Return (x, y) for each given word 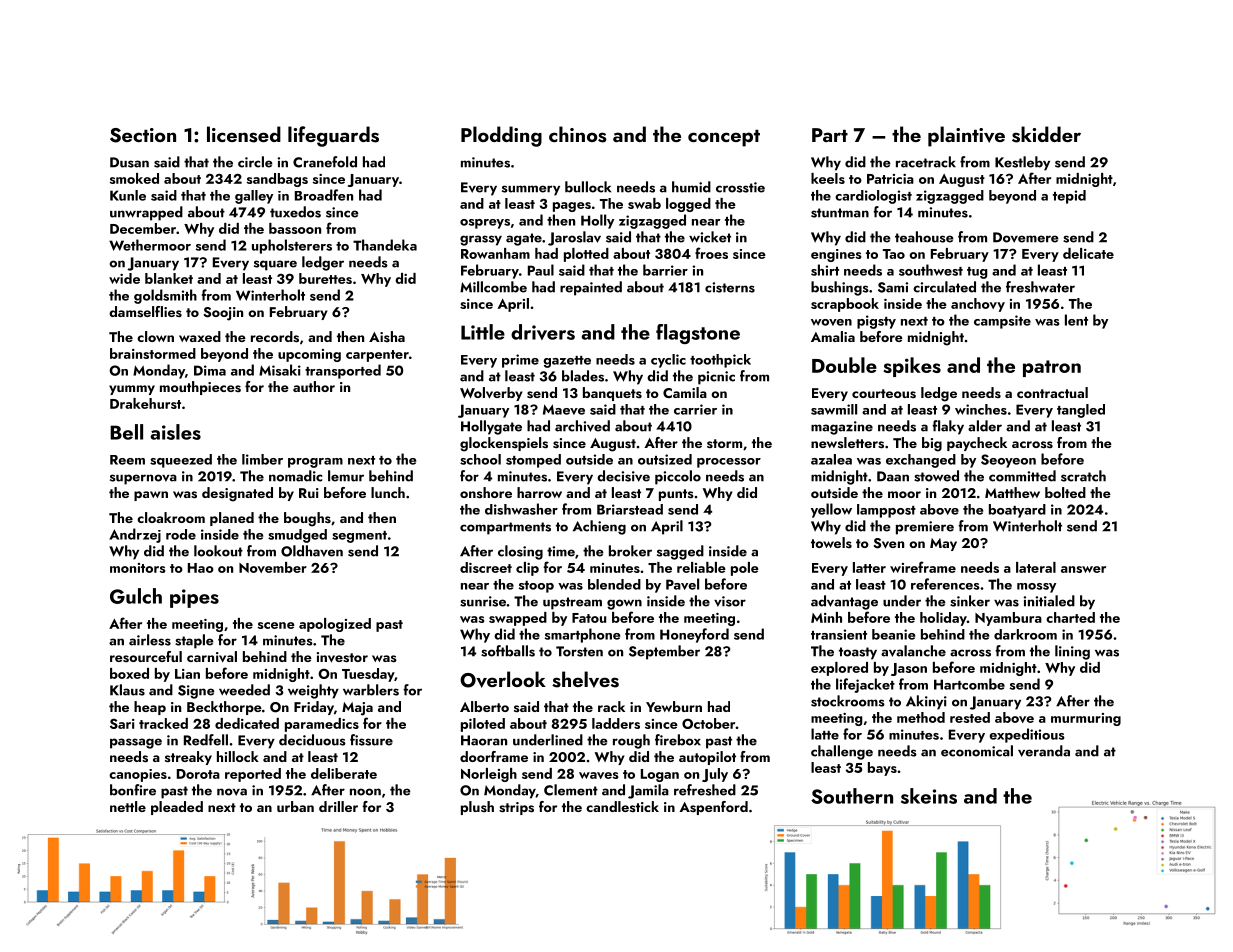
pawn (151, 496)
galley (254, 197)
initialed (1049, 601)
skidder (1046, 134)
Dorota (198, 774)
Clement (571, 790)
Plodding (501, 136)
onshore (486, 492)
